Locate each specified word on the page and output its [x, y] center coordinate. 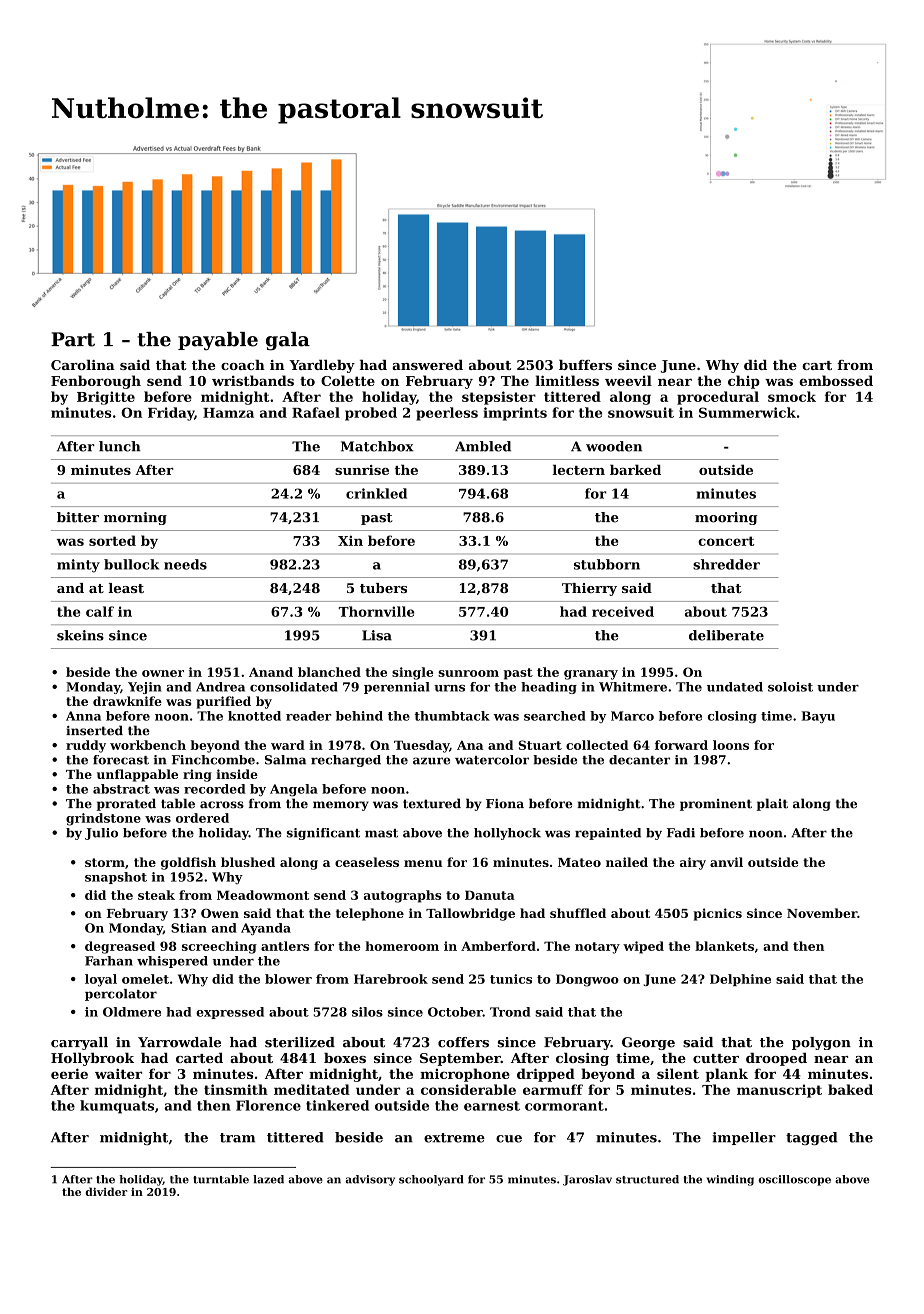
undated [735, 687]
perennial [396, 688]
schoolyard [431, 1180]
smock [792, 396]
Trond [510, 1012]
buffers [585, 365]
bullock [131, 564]
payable [218, 341]
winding [730, 1180]
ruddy [86, 746]
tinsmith [236, 1089]
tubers [383, 588]
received [623, 611]
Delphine [740, 980]
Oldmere [132, 1012]
